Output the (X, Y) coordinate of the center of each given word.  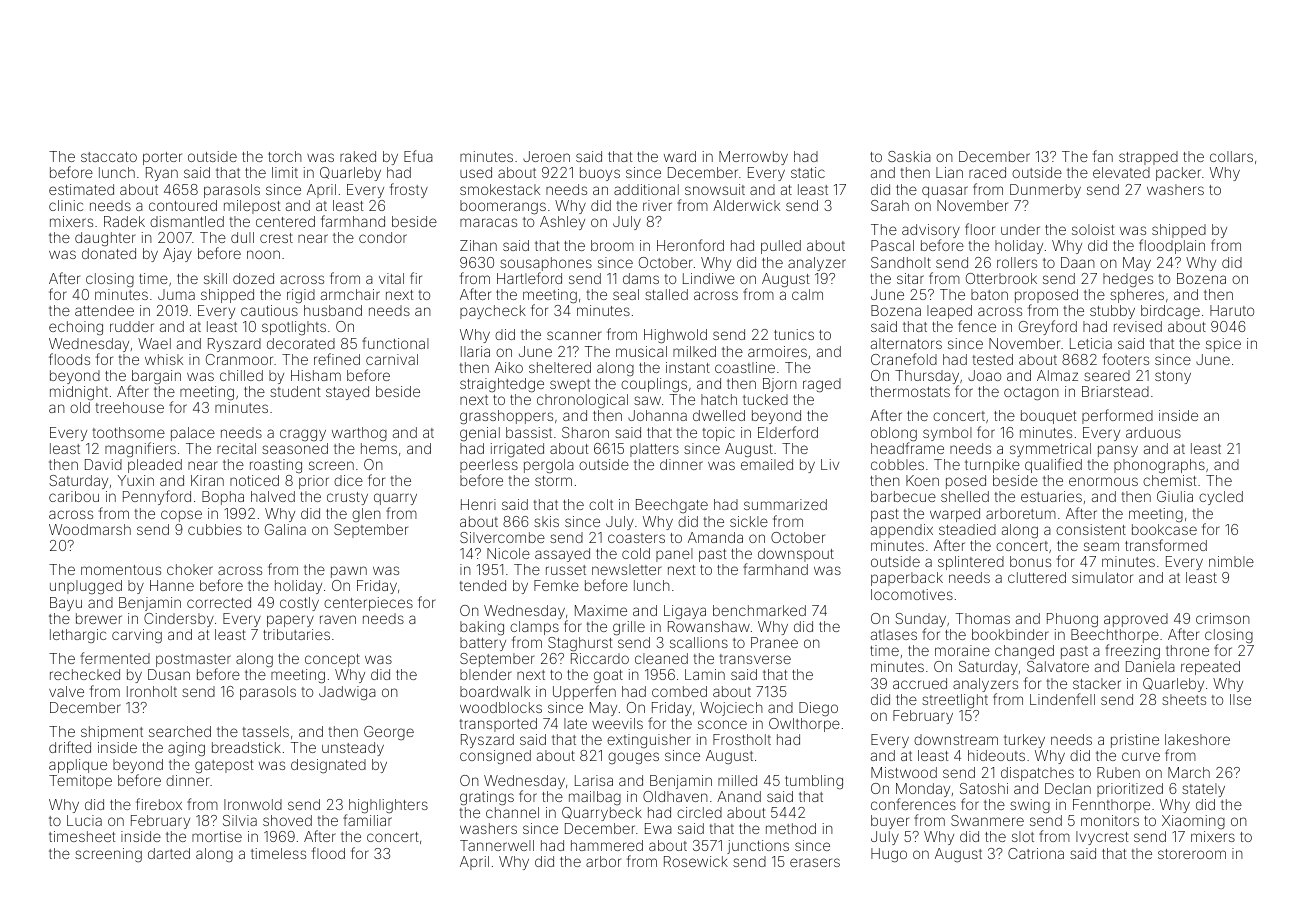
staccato (109, 157)
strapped (1148, 158)
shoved (287, 820)
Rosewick (696, 861)
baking (482, 628)
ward (680, 156)
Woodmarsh (90, 529)
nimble (1231, 561)
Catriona (1036, 853)
